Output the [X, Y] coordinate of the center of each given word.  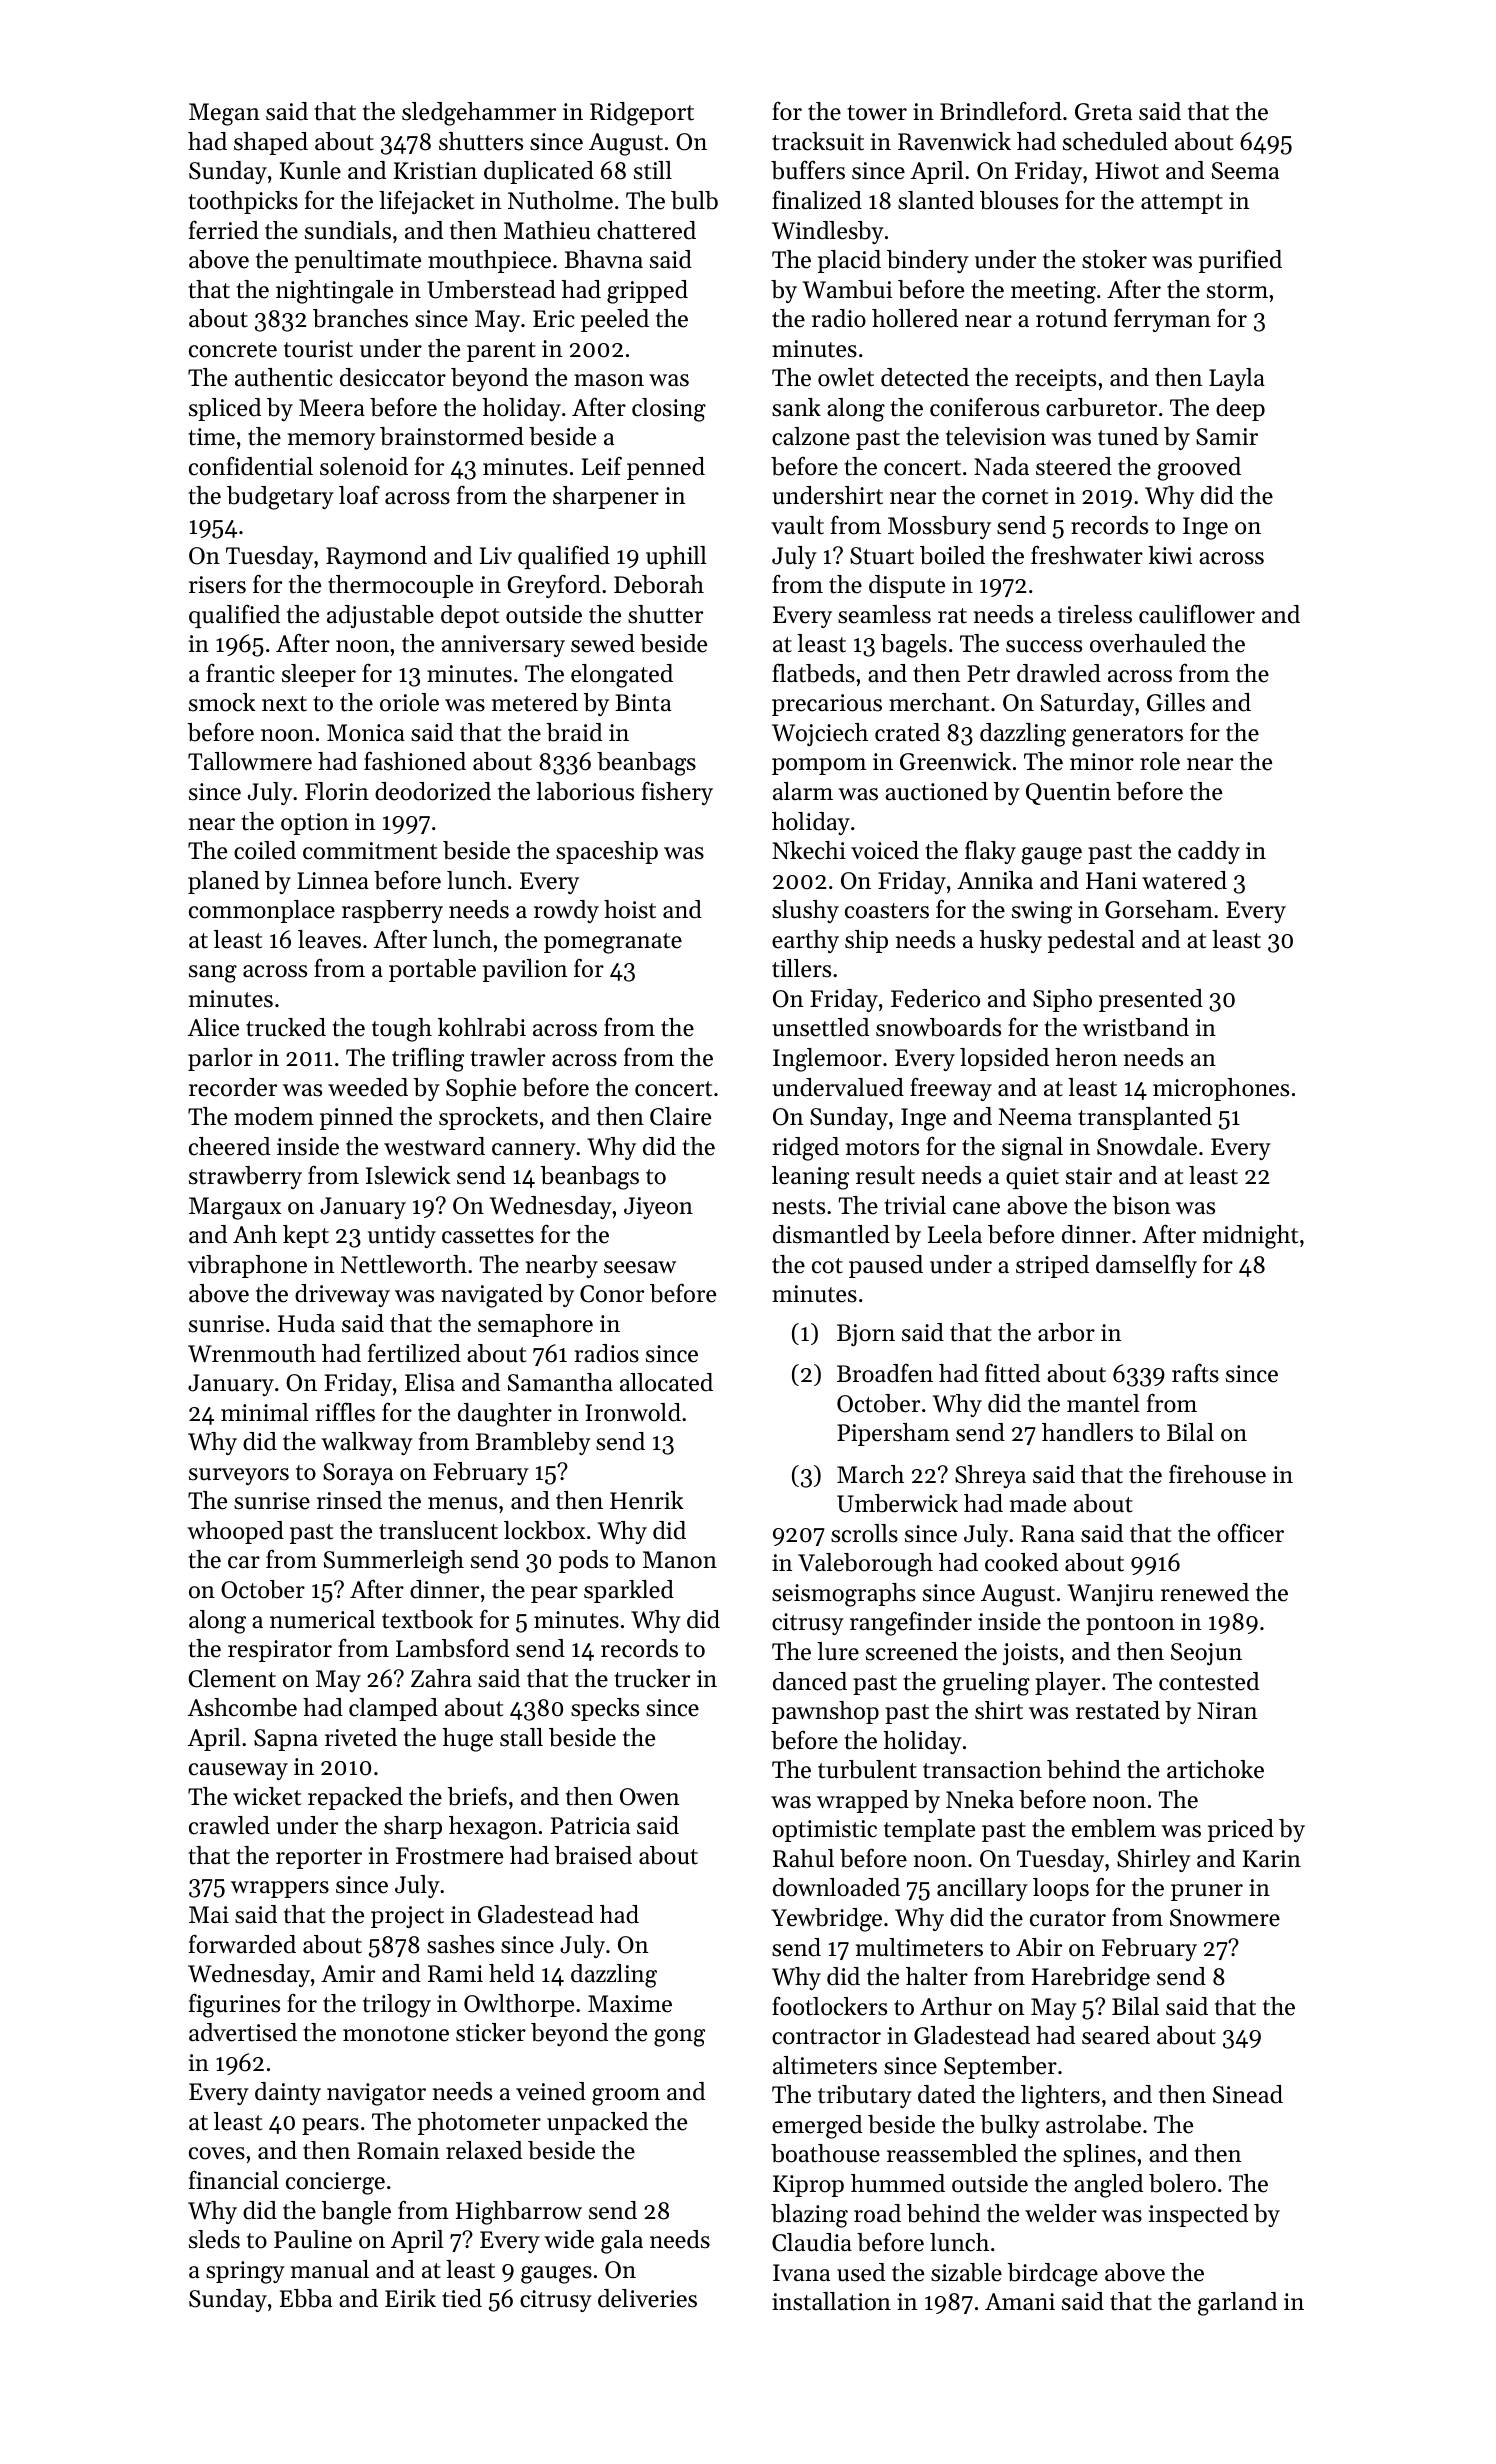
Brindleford [1001, 111]
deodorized [433, 791]
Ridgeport [642, 114]
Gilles [1176, 702]
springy [245, 2272]
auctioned [936, 791]
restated [1118, 1710]
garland [1237, 2304]
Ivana [801, 2272]
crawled [229, 1825]
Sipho [1062, 1000]
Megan [224, 114]
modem [274, 1116]
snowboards [938, 1027]
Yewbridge [826, 1920]
